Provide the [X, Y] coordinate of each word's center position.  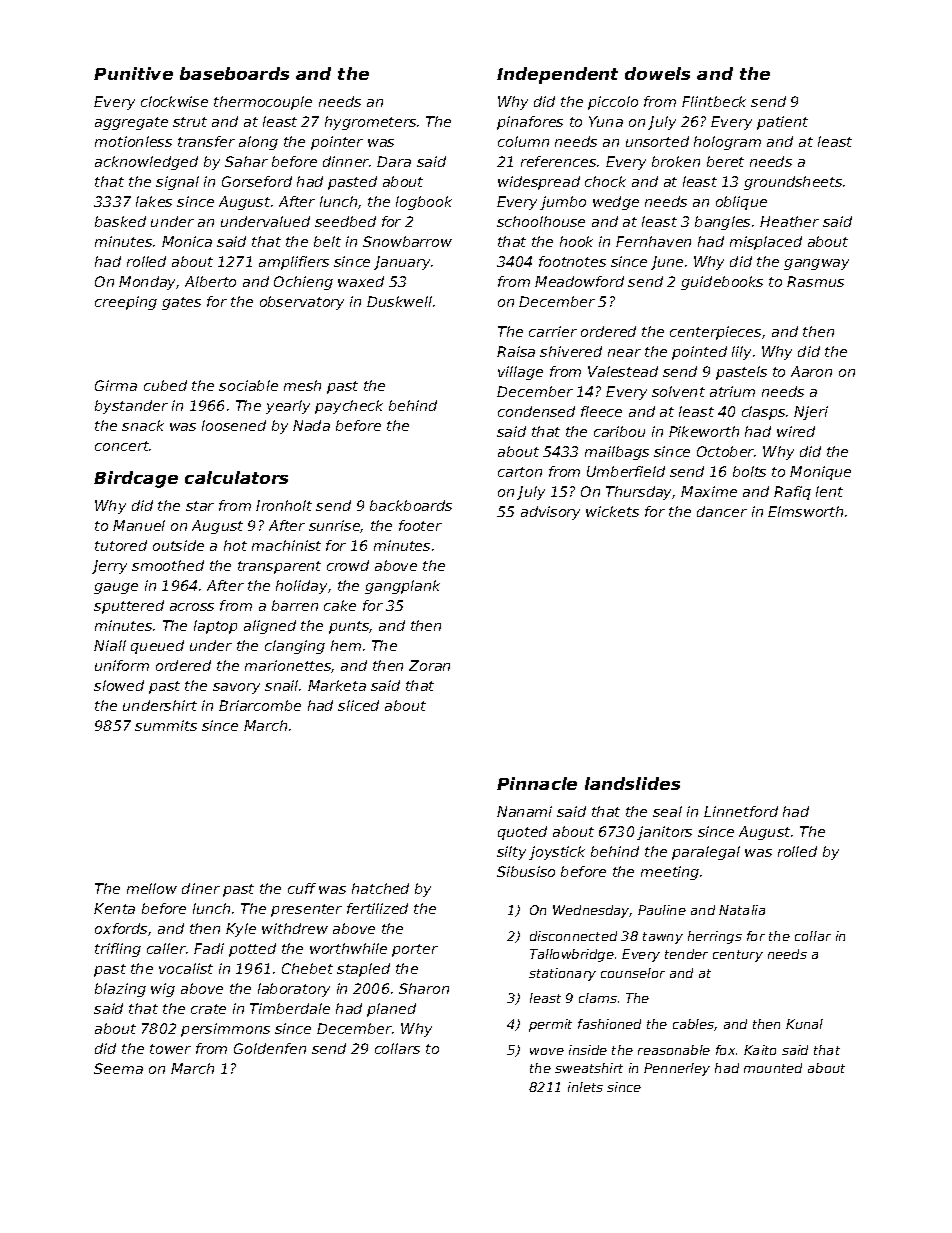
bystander [131, 407]
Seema [118, 1068]
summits [166, 725]
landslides [632, 783]
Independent [557, 75]
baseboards [234, 73]
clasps [763, 413]
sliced [358, 705]
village [520, 373]
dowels [657, 73]
